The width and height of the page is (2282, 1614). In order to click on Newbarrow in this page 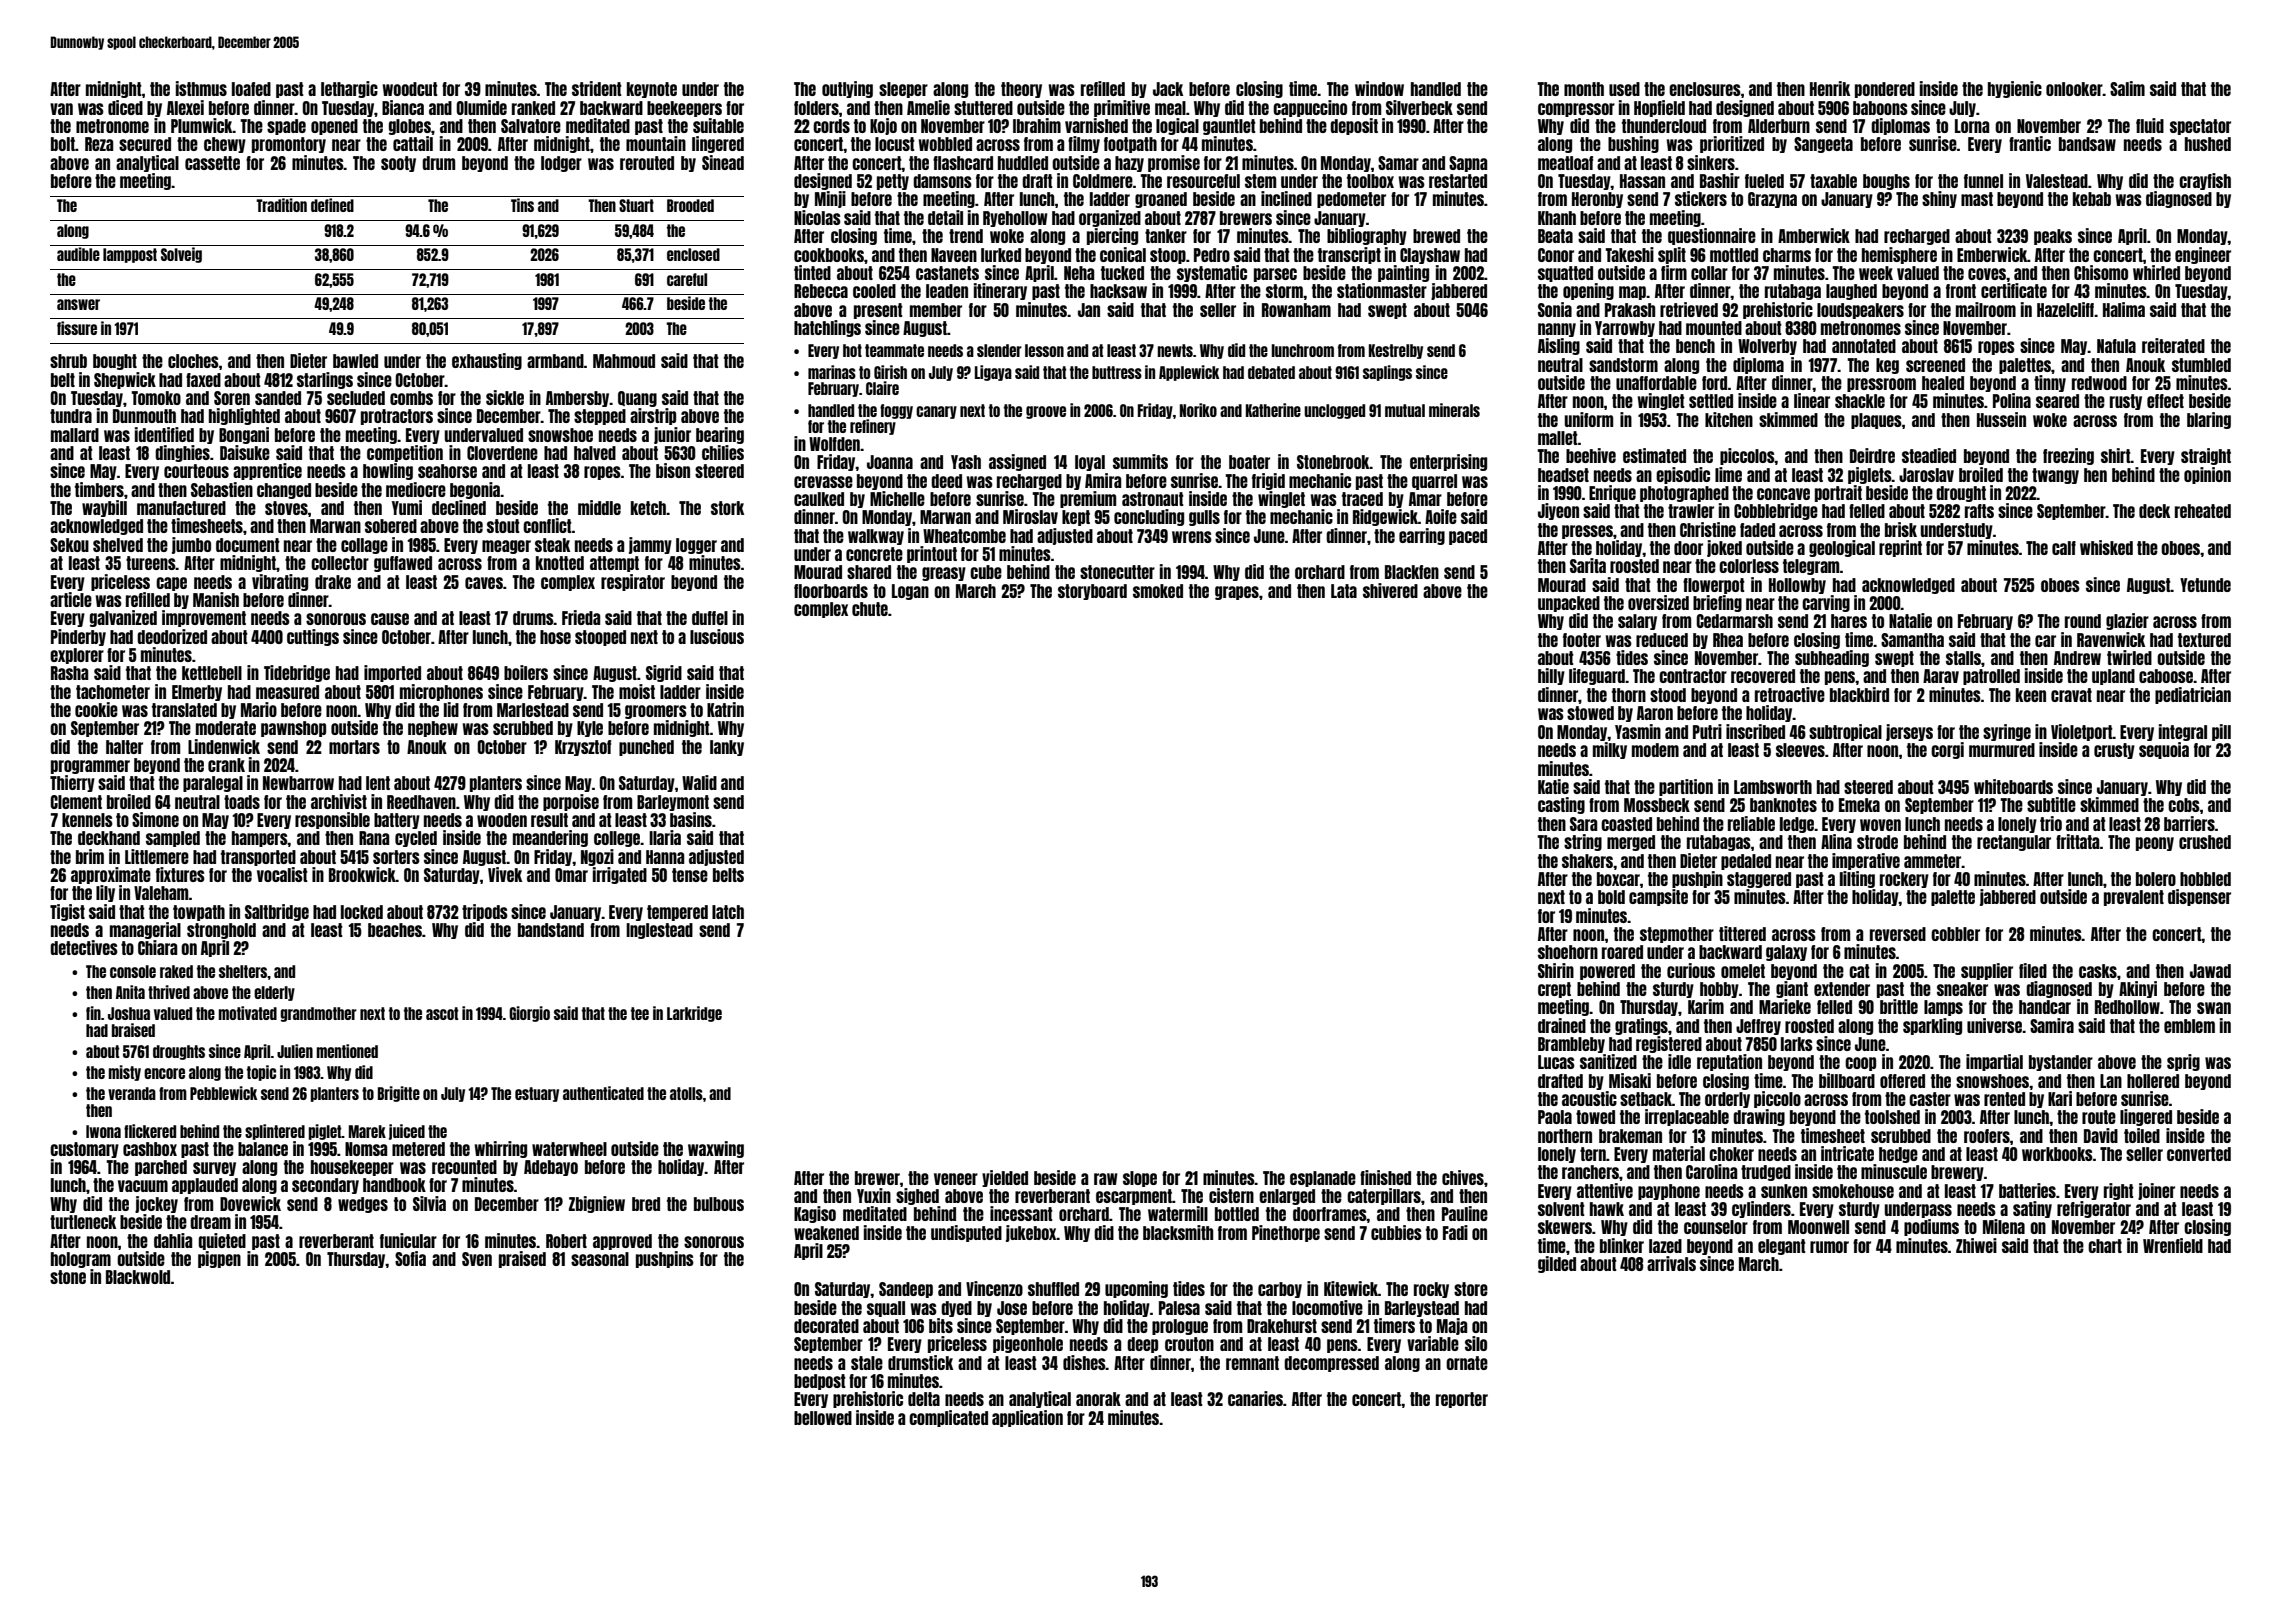, I will do `click(298, 783)`.
